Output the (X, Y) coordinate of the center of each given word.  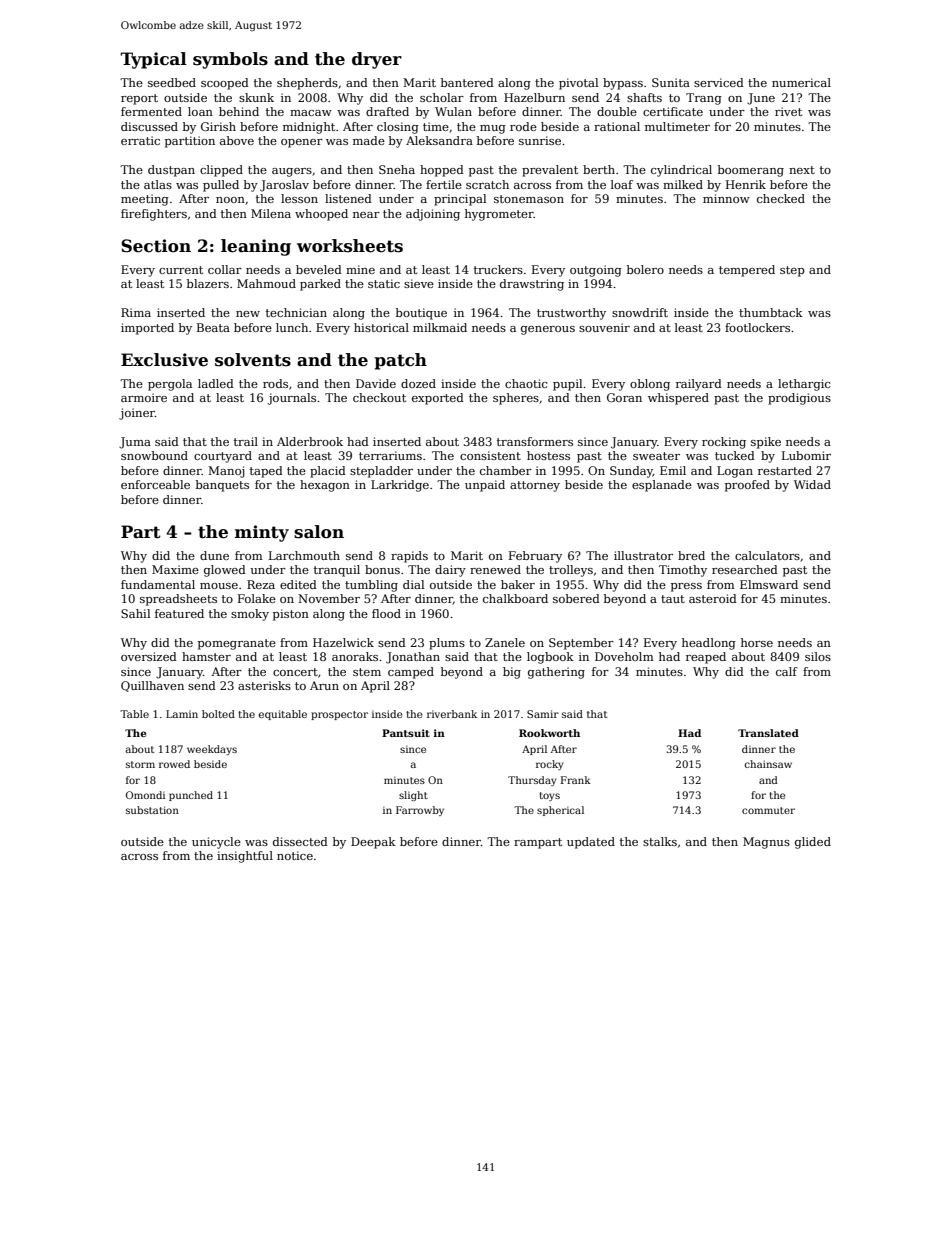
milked (683, 184)
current (181, 270)
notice (295, 855)
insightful (245, 857)
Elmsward (769, 584)
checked (781, 198)
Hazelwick (343, 642)
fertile (444, 184)
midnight (309, 128)
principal (460, 200)
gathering (556, 673)
